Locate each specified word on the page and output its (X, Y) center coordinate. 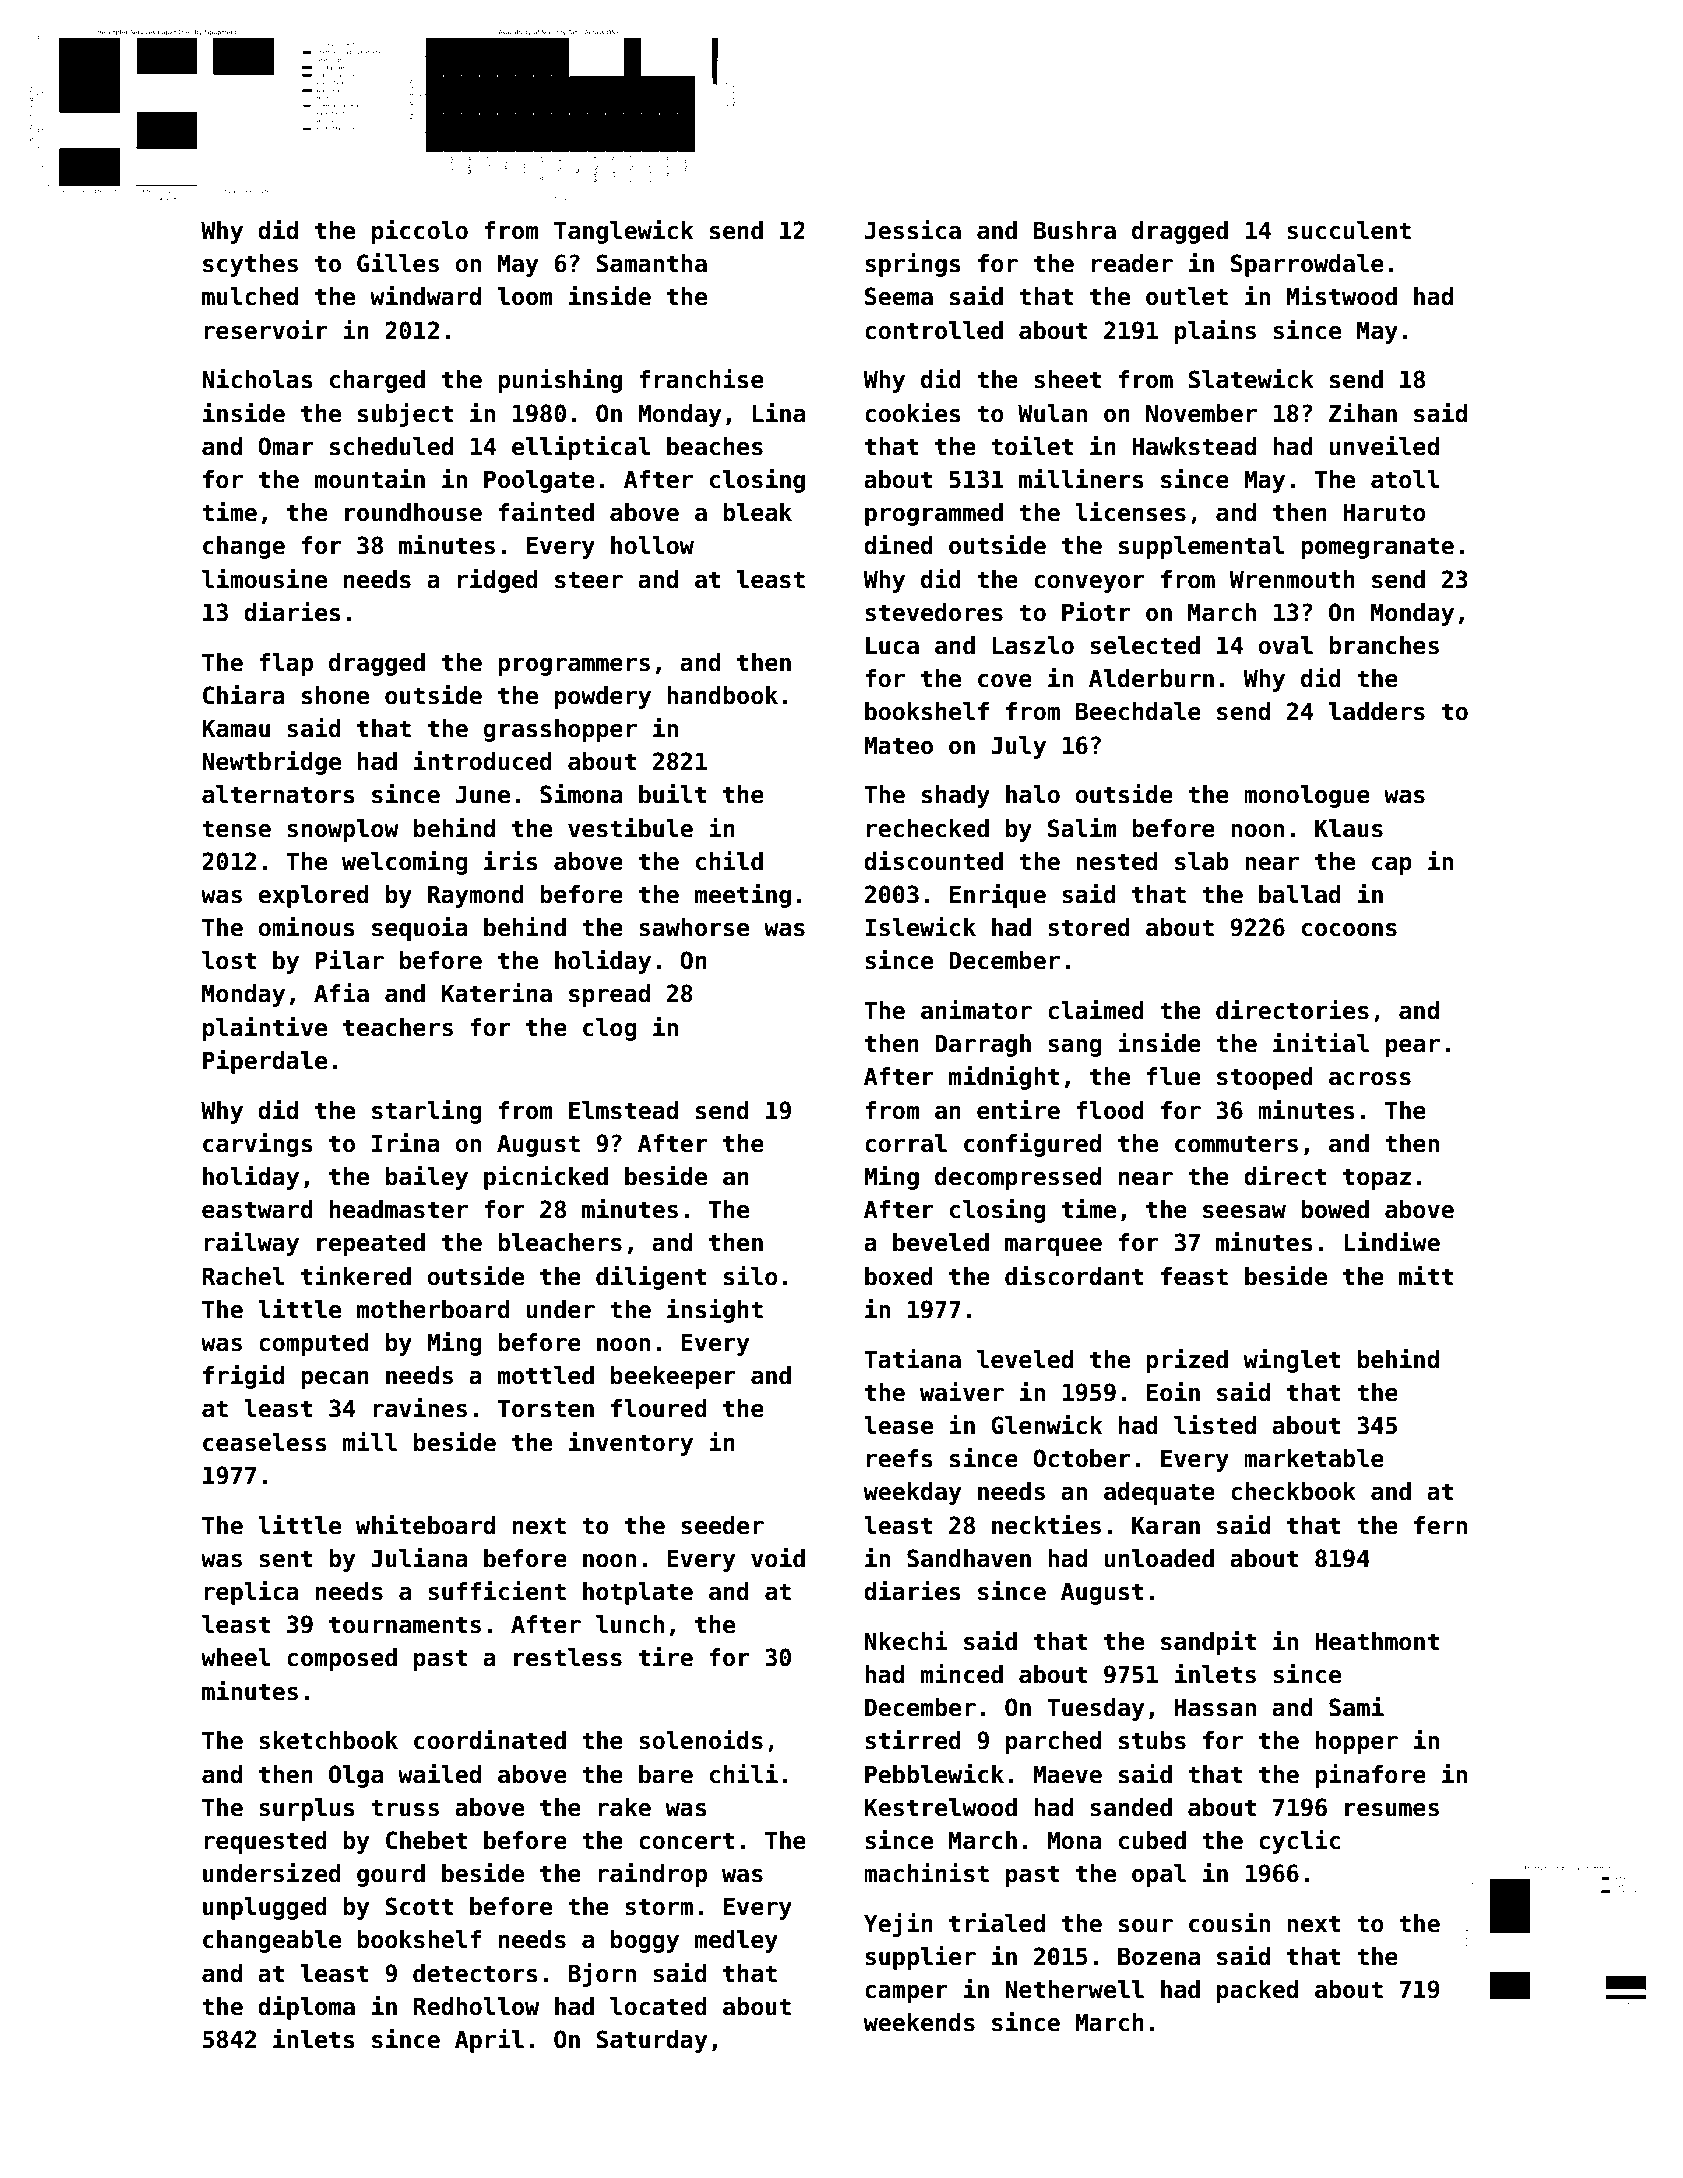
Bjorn (602, 1975)
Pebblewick (934, 1774)
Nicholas (257, 379)
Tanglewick (623, 232)
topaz (1377, 1179)
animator (976, 1010)
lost (229, 960)
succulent (1349, 230)
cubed (1152, 1840)
